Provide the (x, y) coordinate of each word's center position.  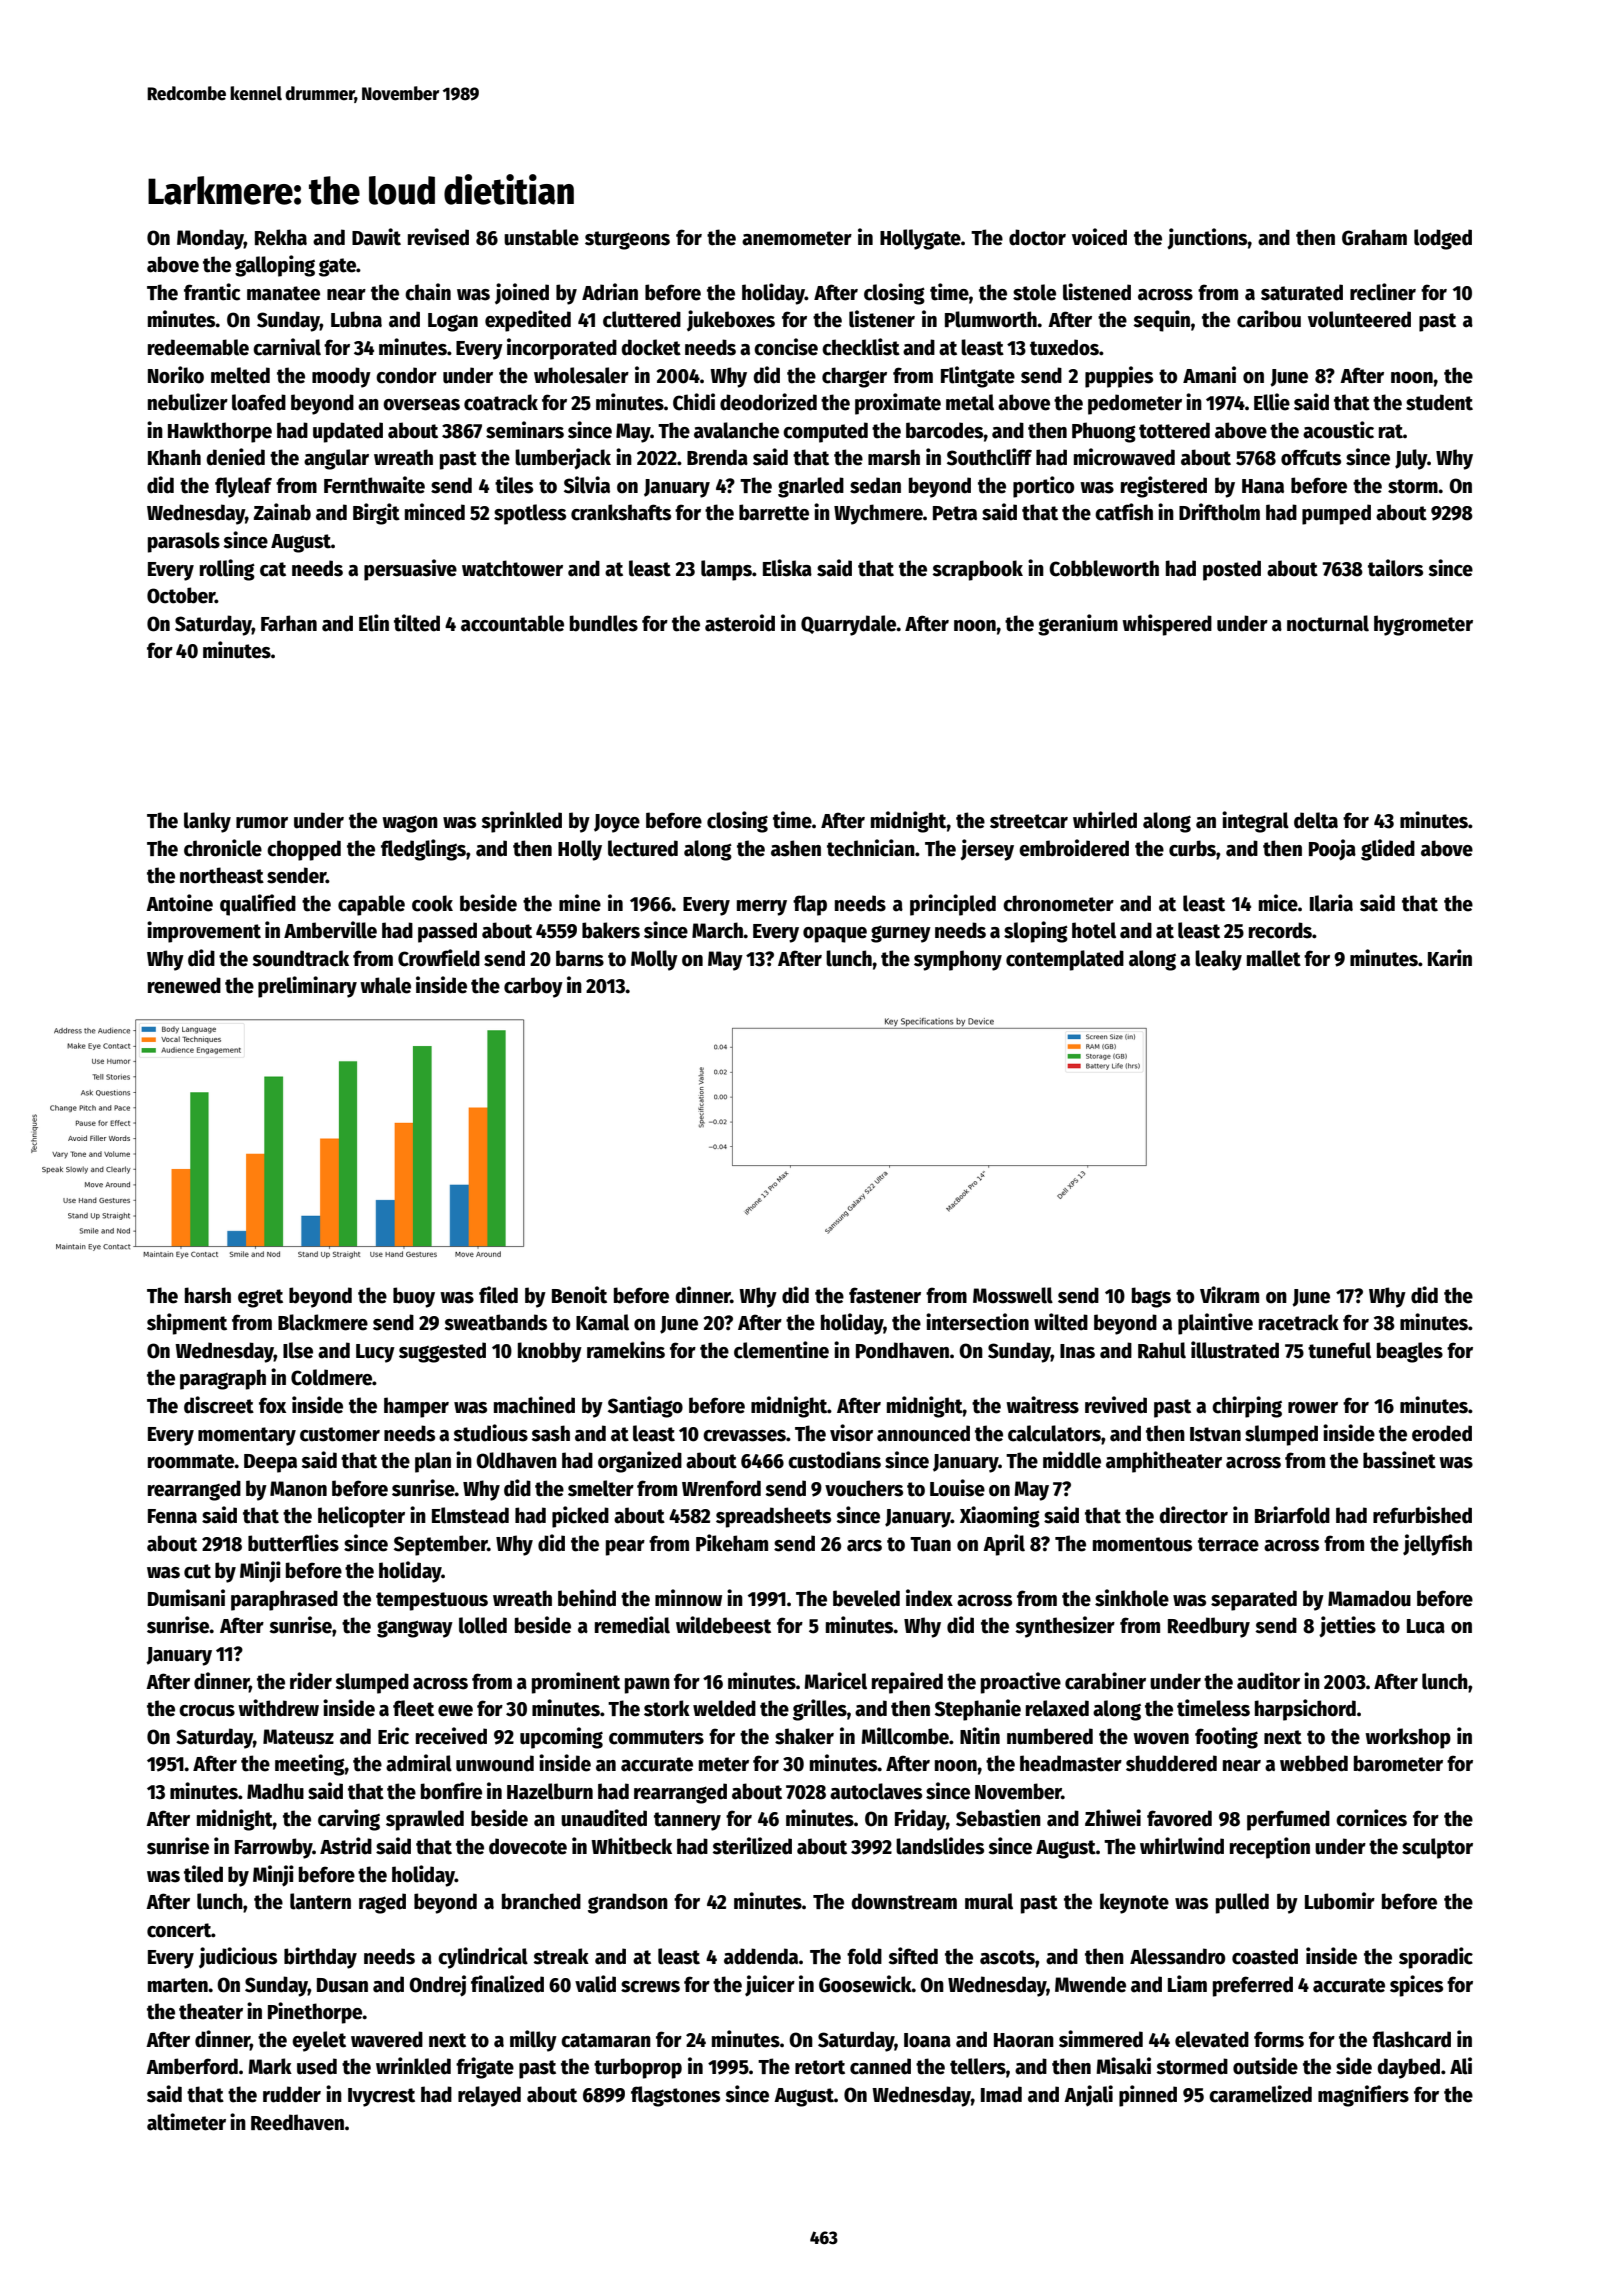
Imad (1001, 2094)
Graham (1374, 237)
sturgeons (627, 240)
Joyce (617, 823)
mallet (1274, 958)
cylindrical (483, 1958)
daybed (1408, 2068)
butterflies (293, 1543)
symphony (958, 960)
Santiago (645, 1407)
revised (438, 237)
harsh (208, 1295)
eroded (1442, 1433)
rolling (227, 570)
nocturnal (1328, 623)
